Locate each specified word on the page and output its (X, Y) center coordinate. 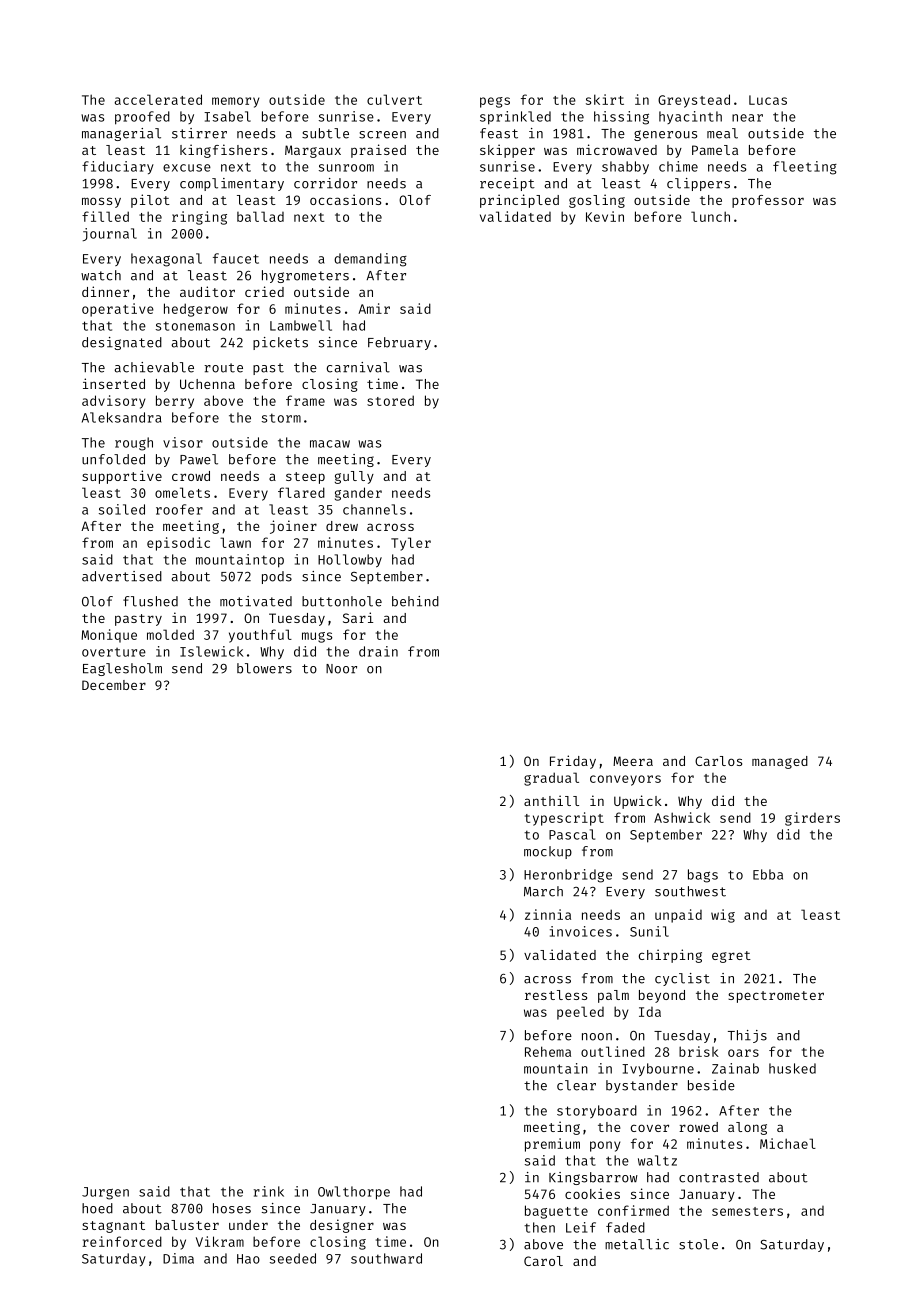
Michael (788, 1143)
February (399, 343)
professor (768, 201)
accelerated (158, 99)
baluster (187, 1225)
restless (556, 995)
